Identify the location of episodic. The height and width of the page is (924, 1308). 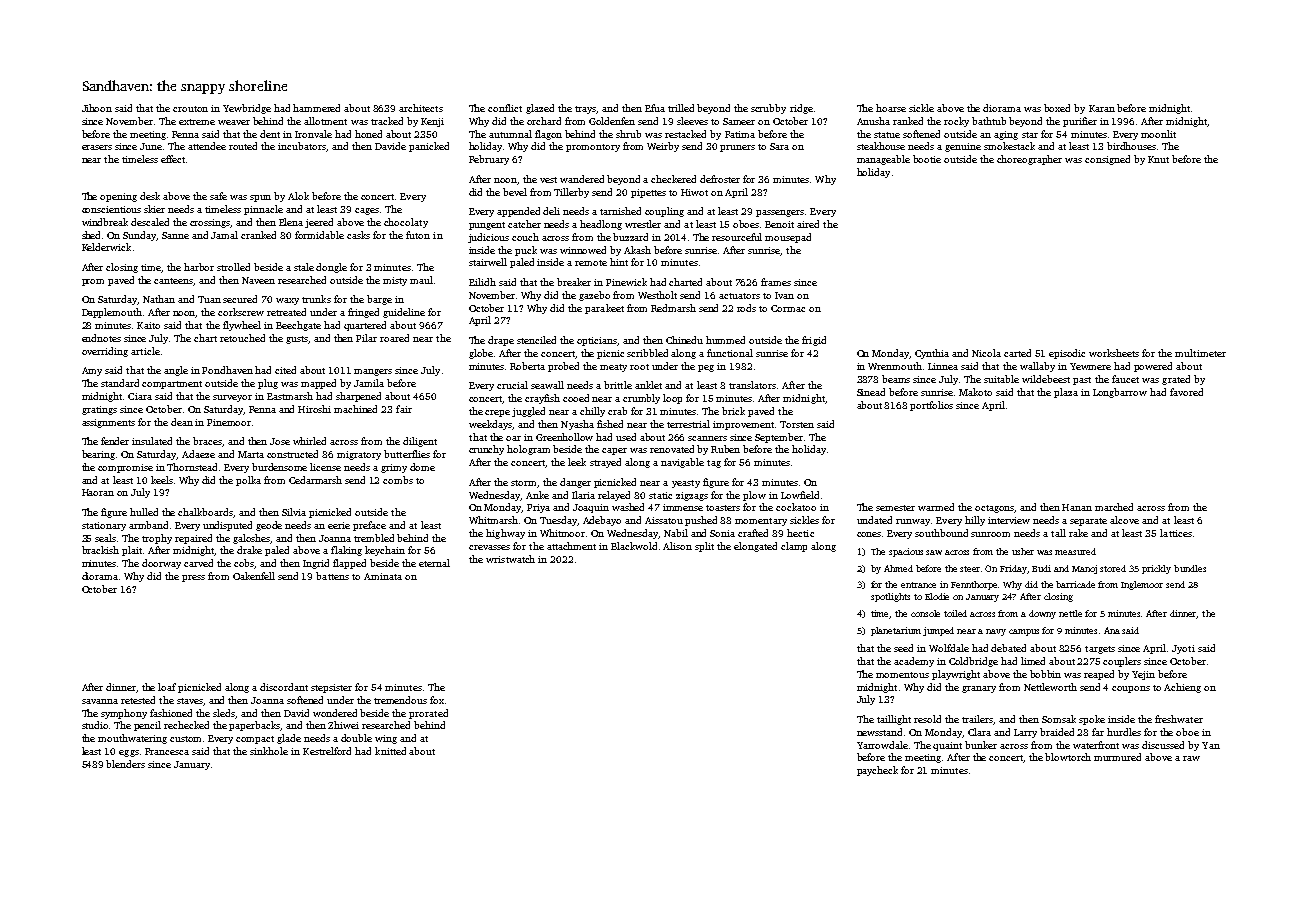
(1067, 354).
